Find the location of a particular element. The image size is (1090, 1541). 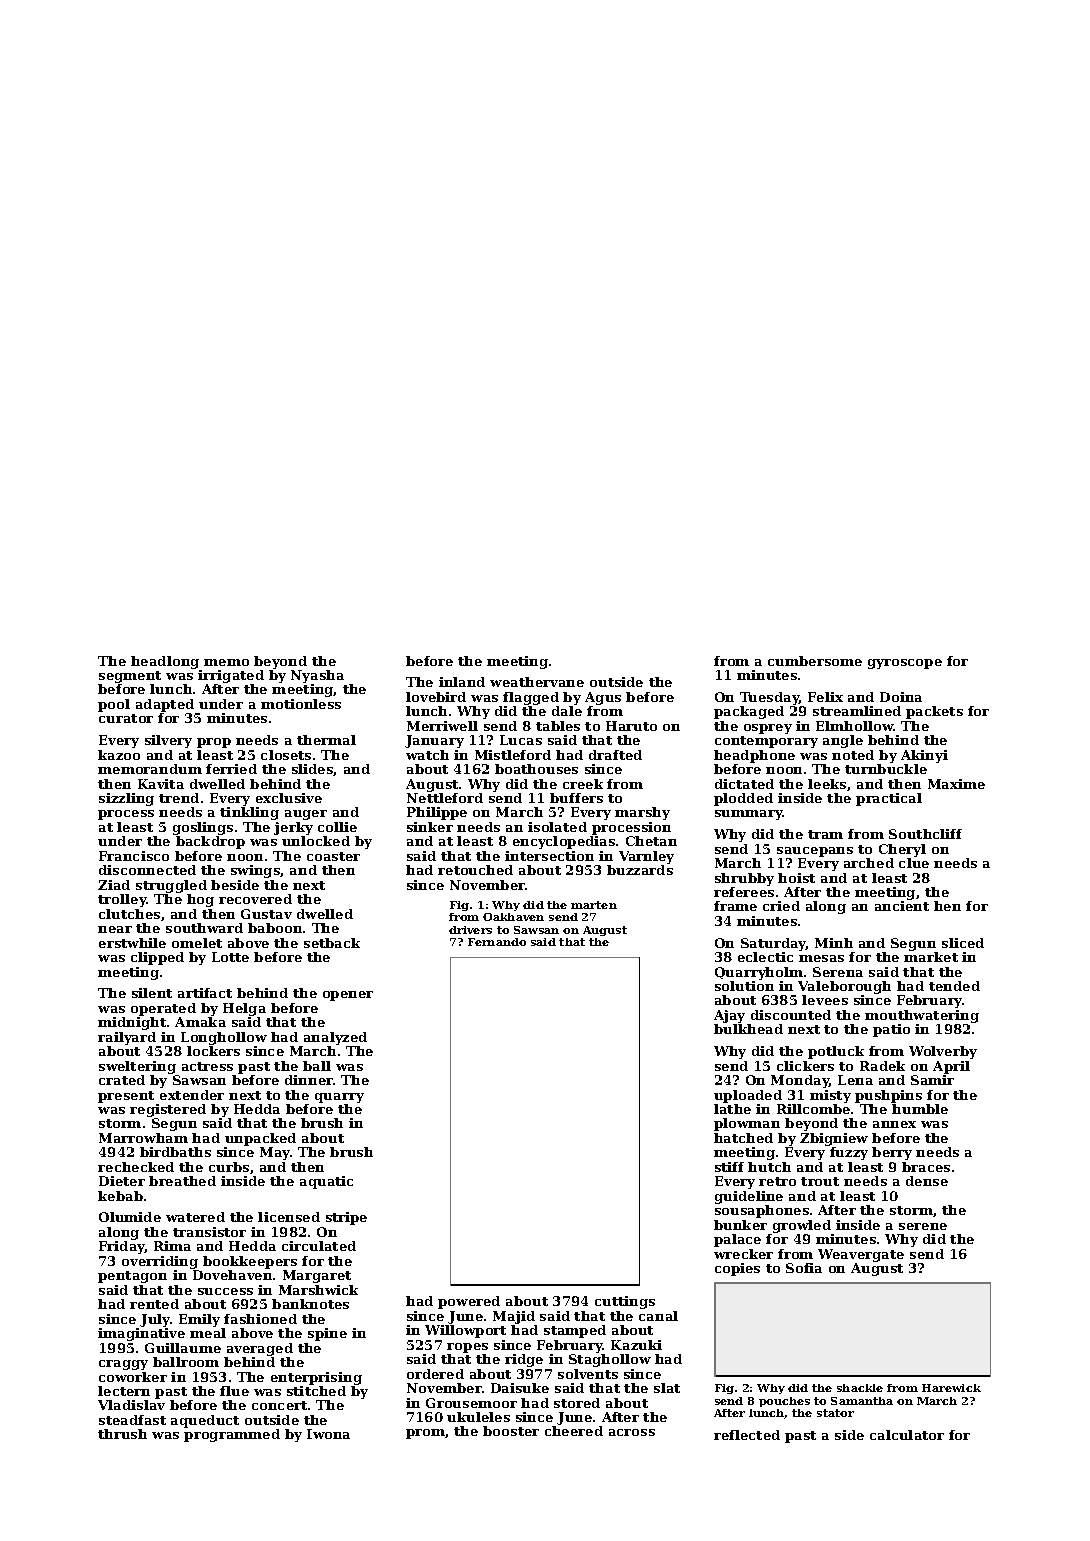

unpacked is located at coordinates (260, 1139).
